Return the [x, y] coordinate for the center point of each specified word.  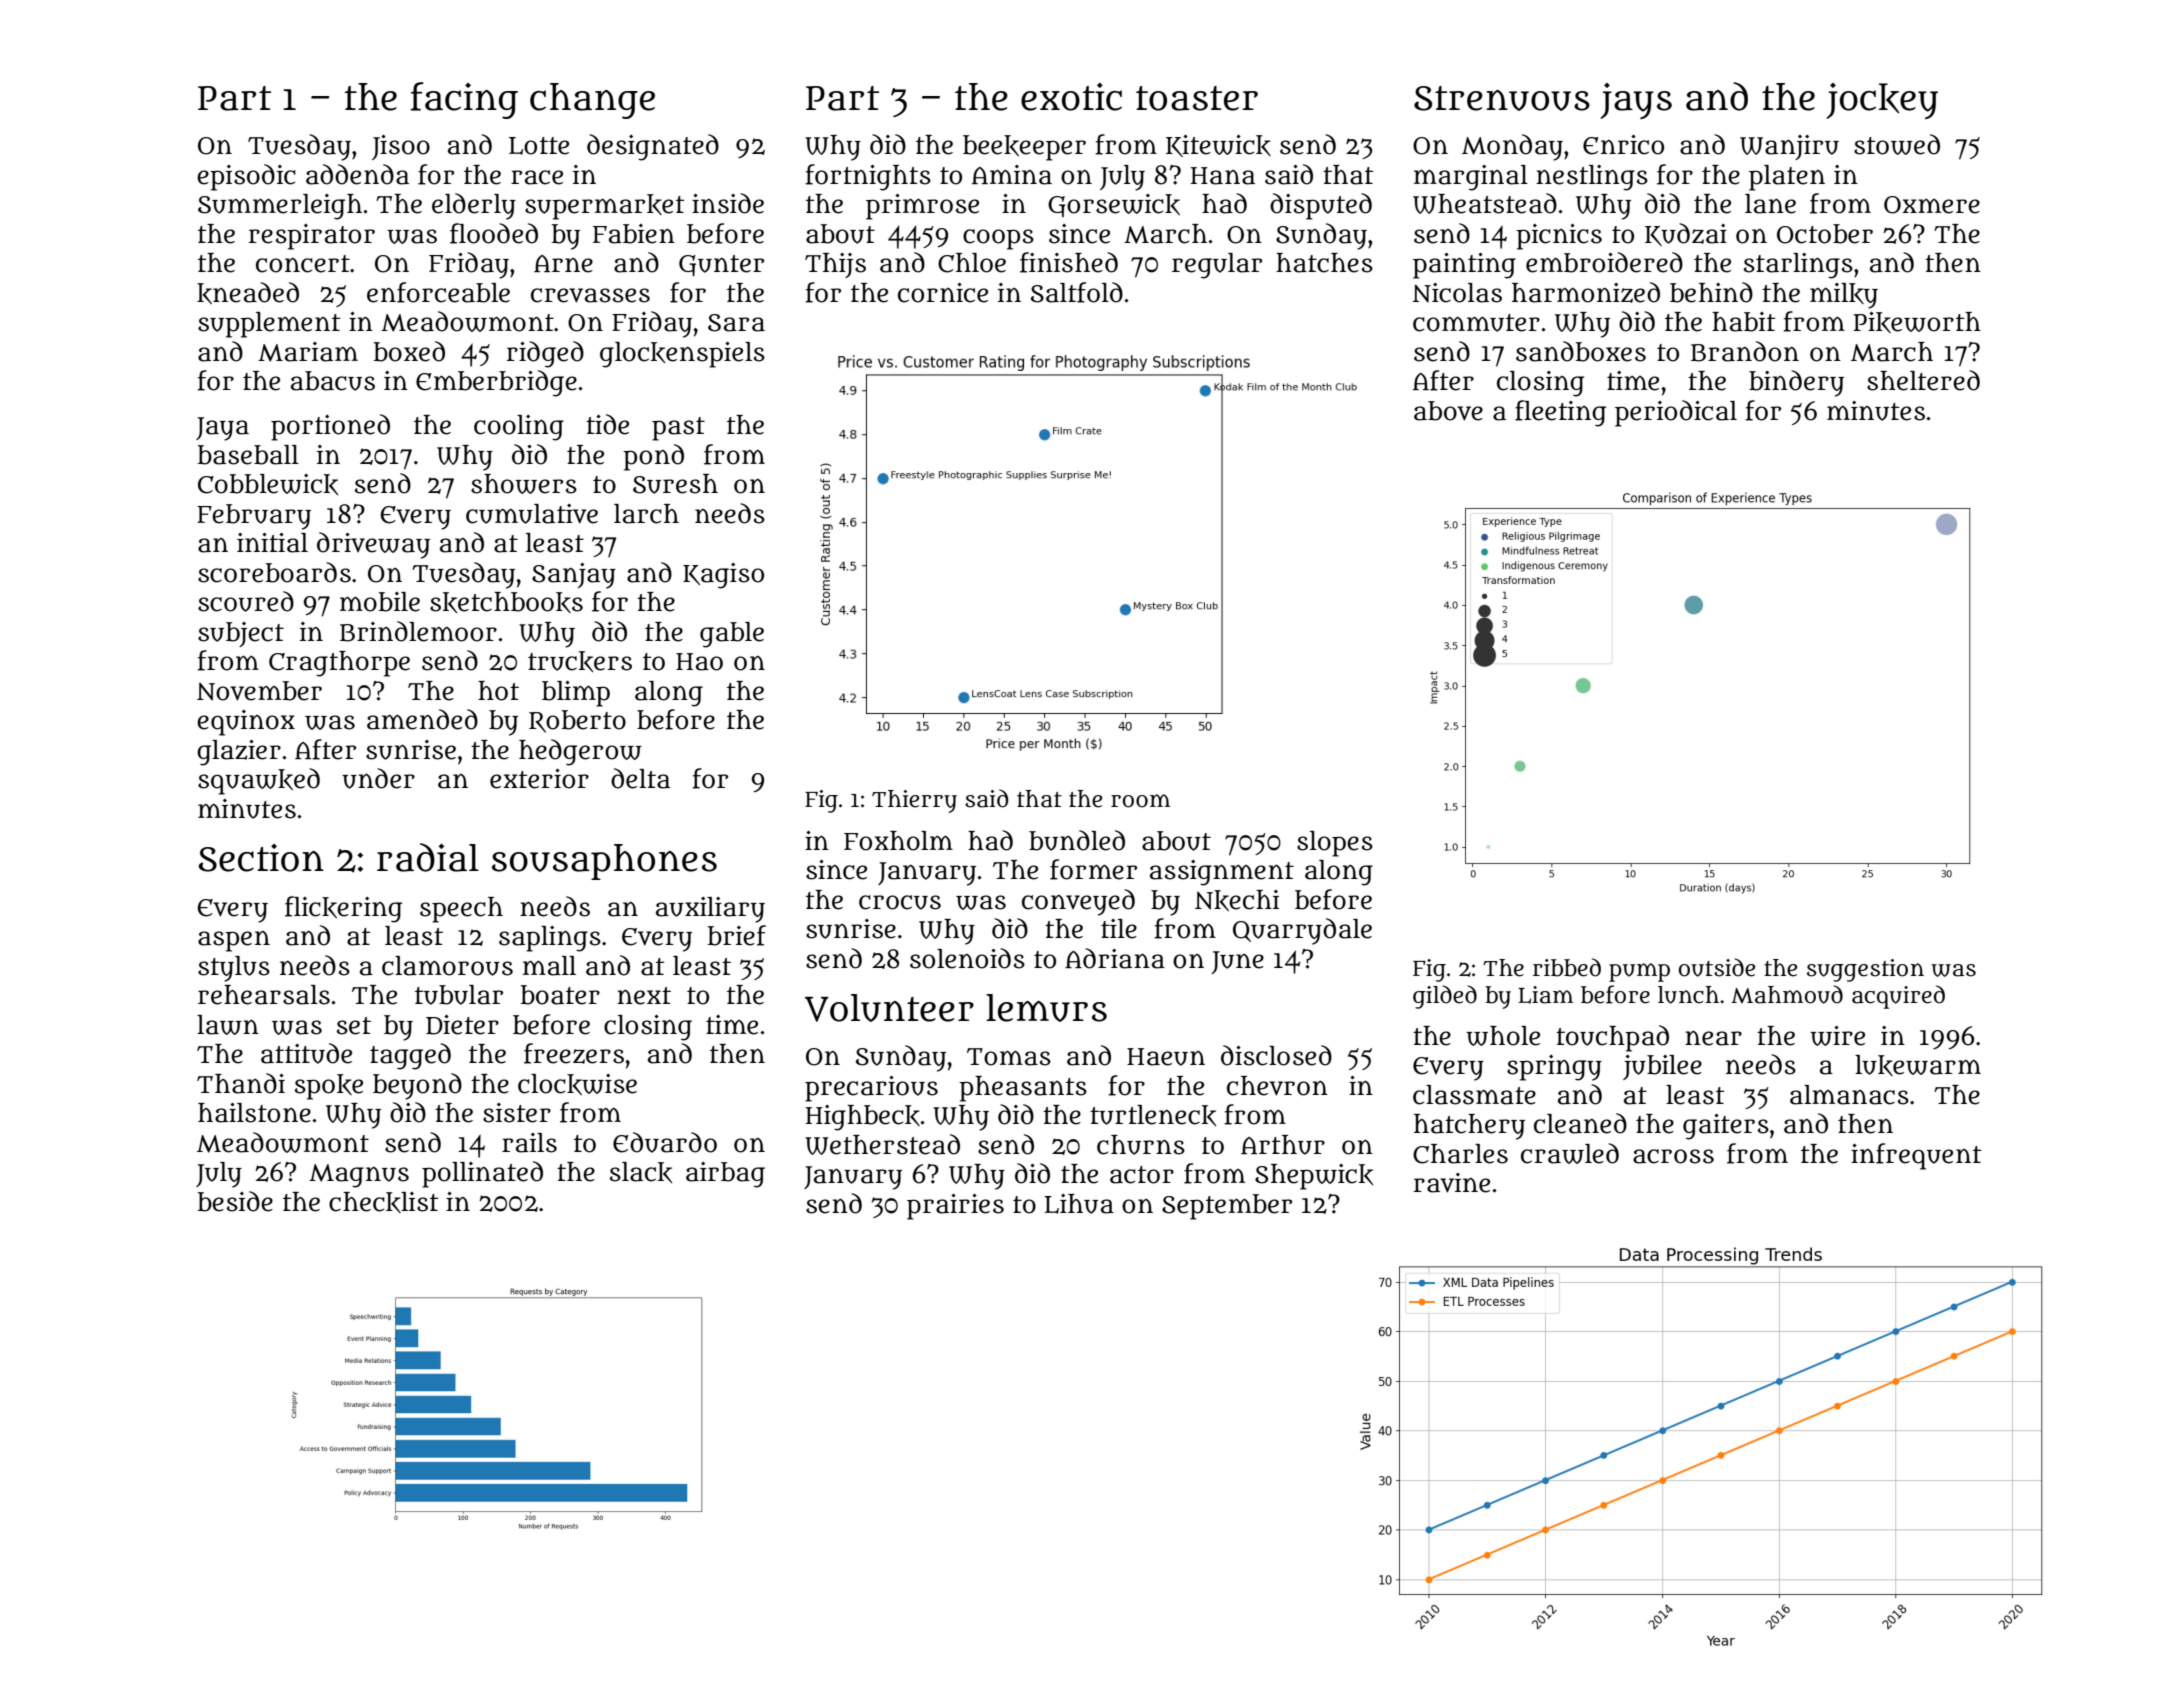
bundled [1077, 840]
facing [464, 100]
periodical [1676, 413]
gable [732, 635]
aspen [234, 941]
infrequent [1916, 1156]
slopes [1335, 844]
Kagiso [723, 576]
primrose [922, 207]
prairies [955, 1207]
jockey [1882, 101]
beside [235, 1201]
